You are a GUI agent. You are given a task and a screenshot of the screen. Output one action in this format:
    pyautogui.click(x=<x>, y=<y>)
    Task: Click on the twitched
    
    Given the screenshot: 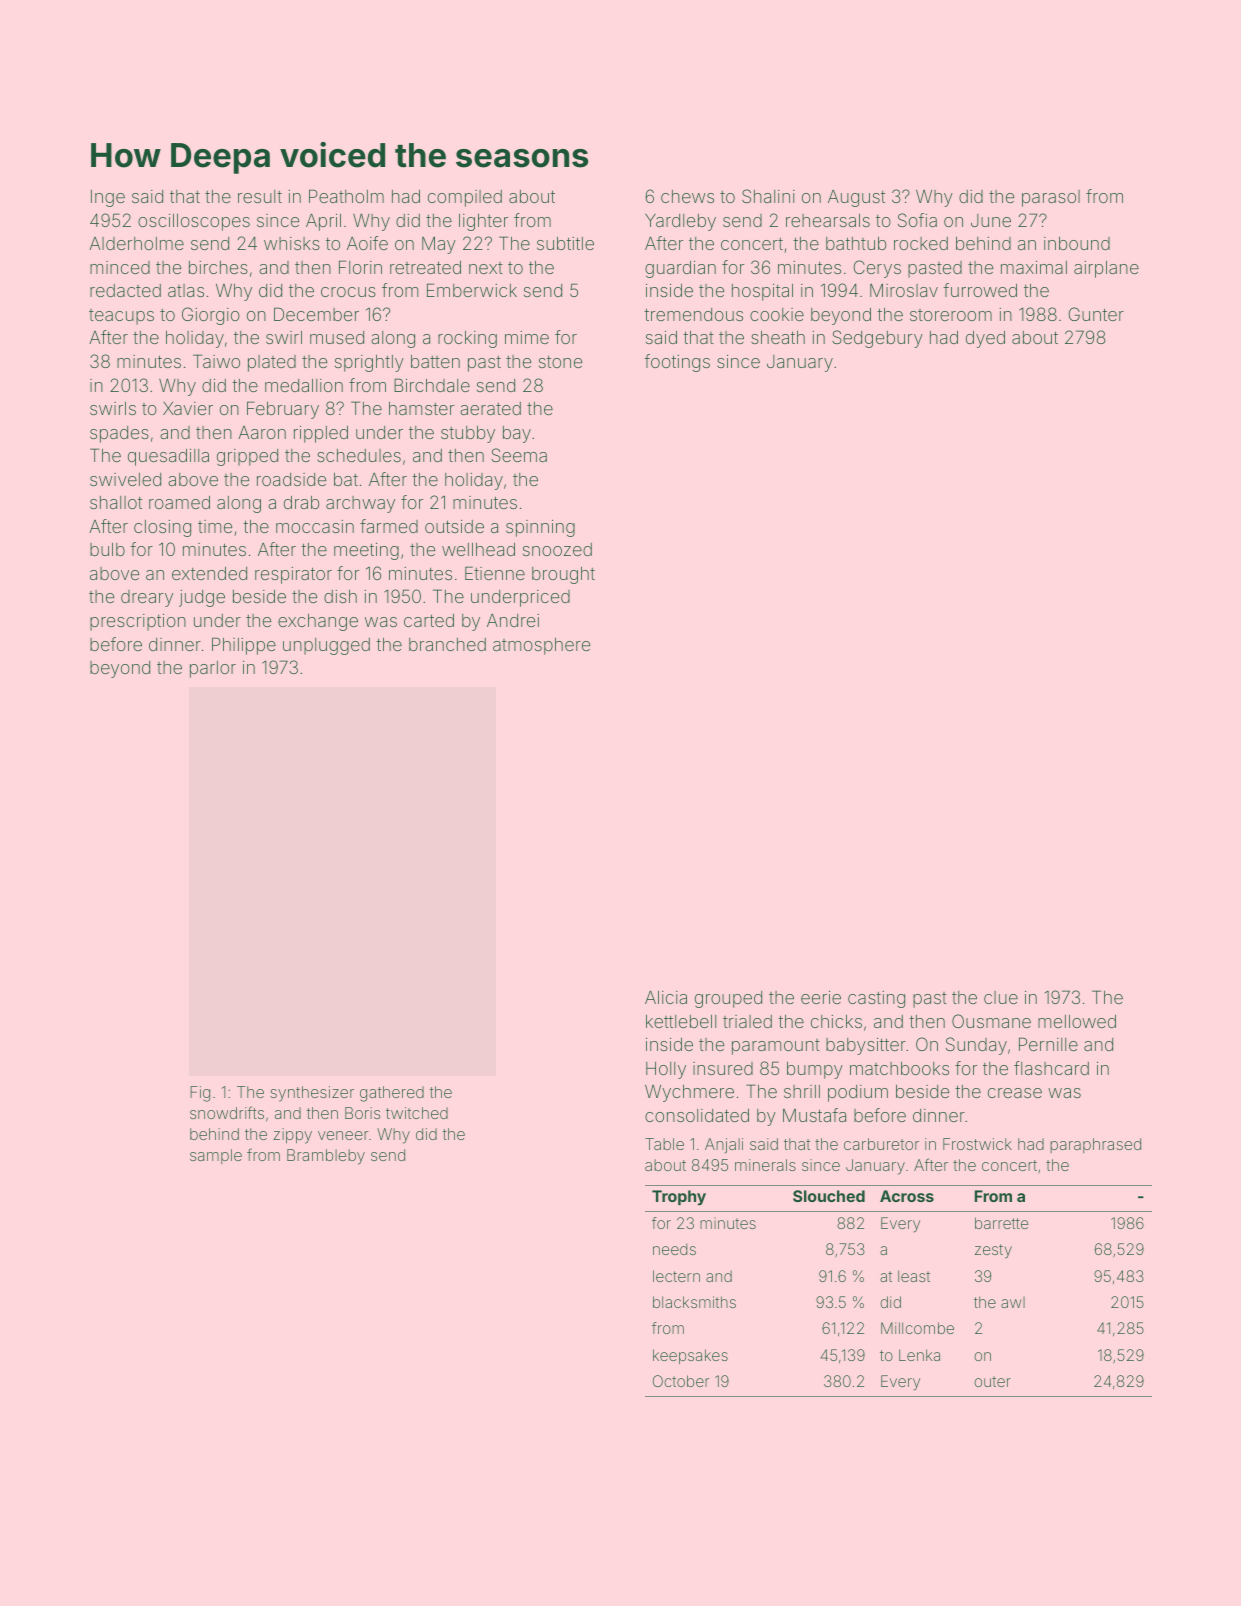 What is the action you would take?
    pyautogui.click(x=417, y=1113)
